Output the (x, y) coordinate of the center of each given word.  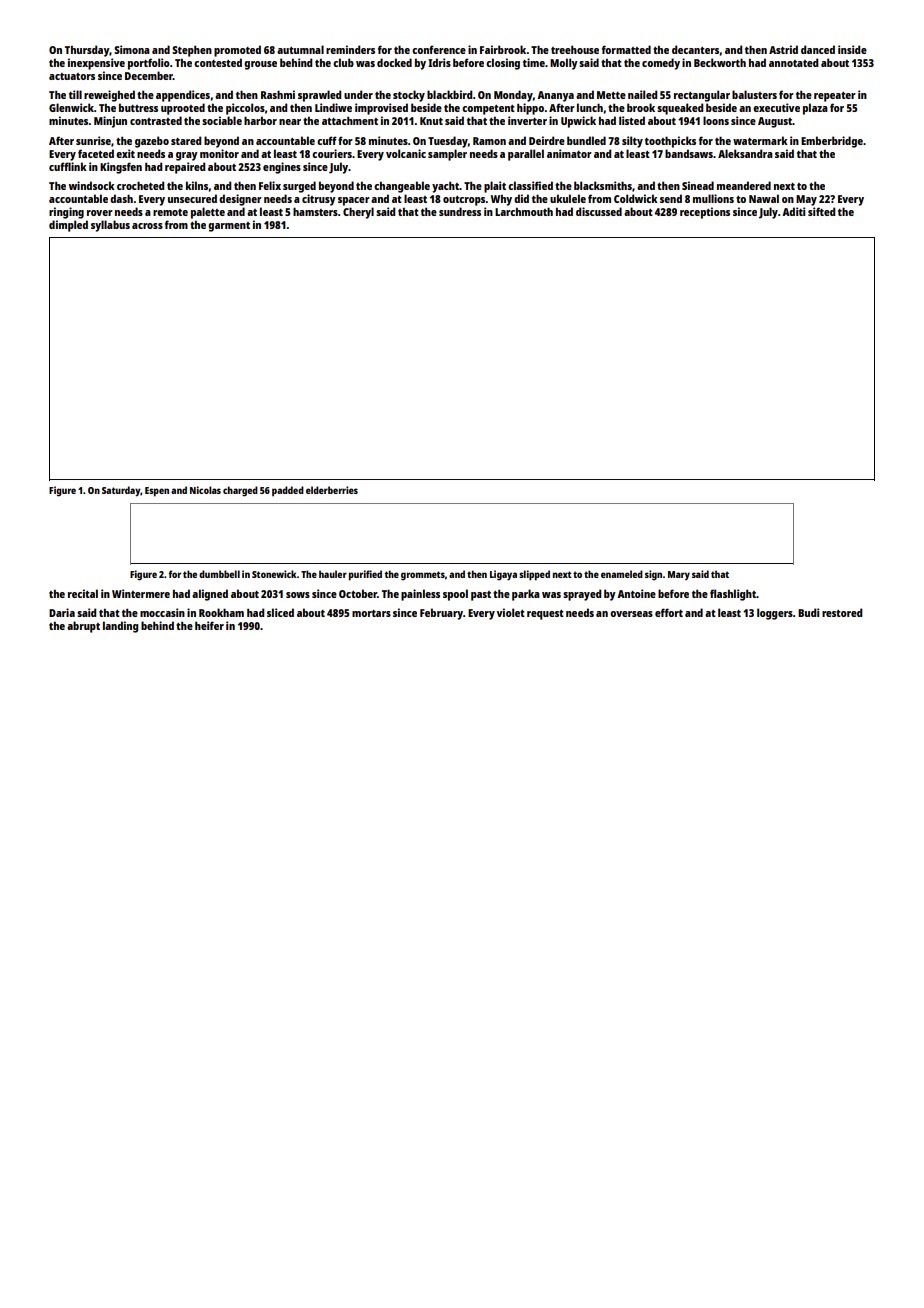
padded (288, 491)
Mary (679, 575)
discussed (599, 211)
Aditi (793, 211)
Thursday (87, 51)
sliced (280, 612)
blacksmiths (603, 185)
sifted (821, 211)
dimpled (68, 226)
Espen (157, 492)
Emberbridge (832, 142)
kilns (197, 185)
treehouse (575, 50)
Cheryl (358, 213)
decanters (695, 49)
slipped (534, 575)
